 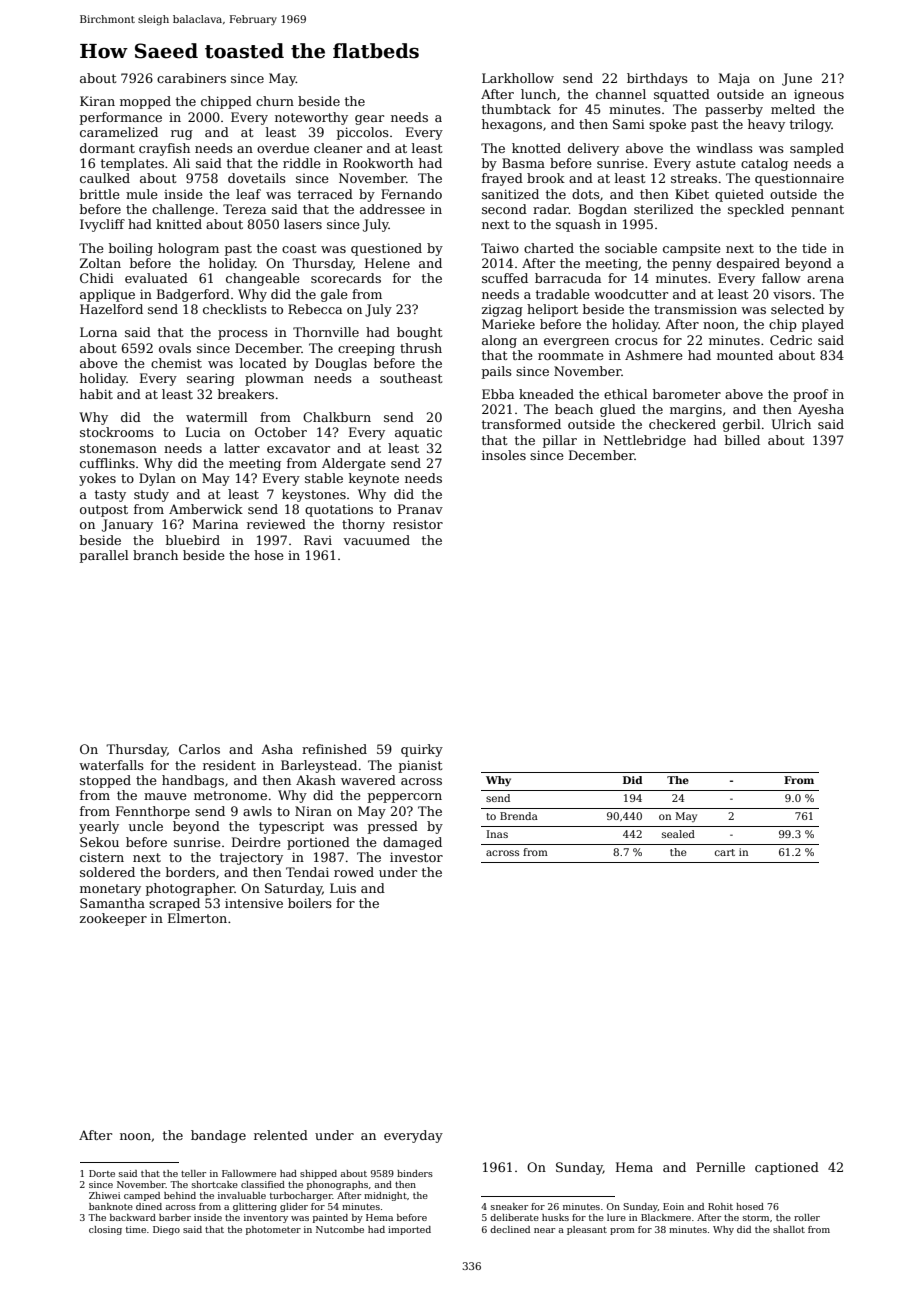 What do you see at coordinates (191, 78) in the image?
I see `carabiners` at bounding box center [191, 78].
